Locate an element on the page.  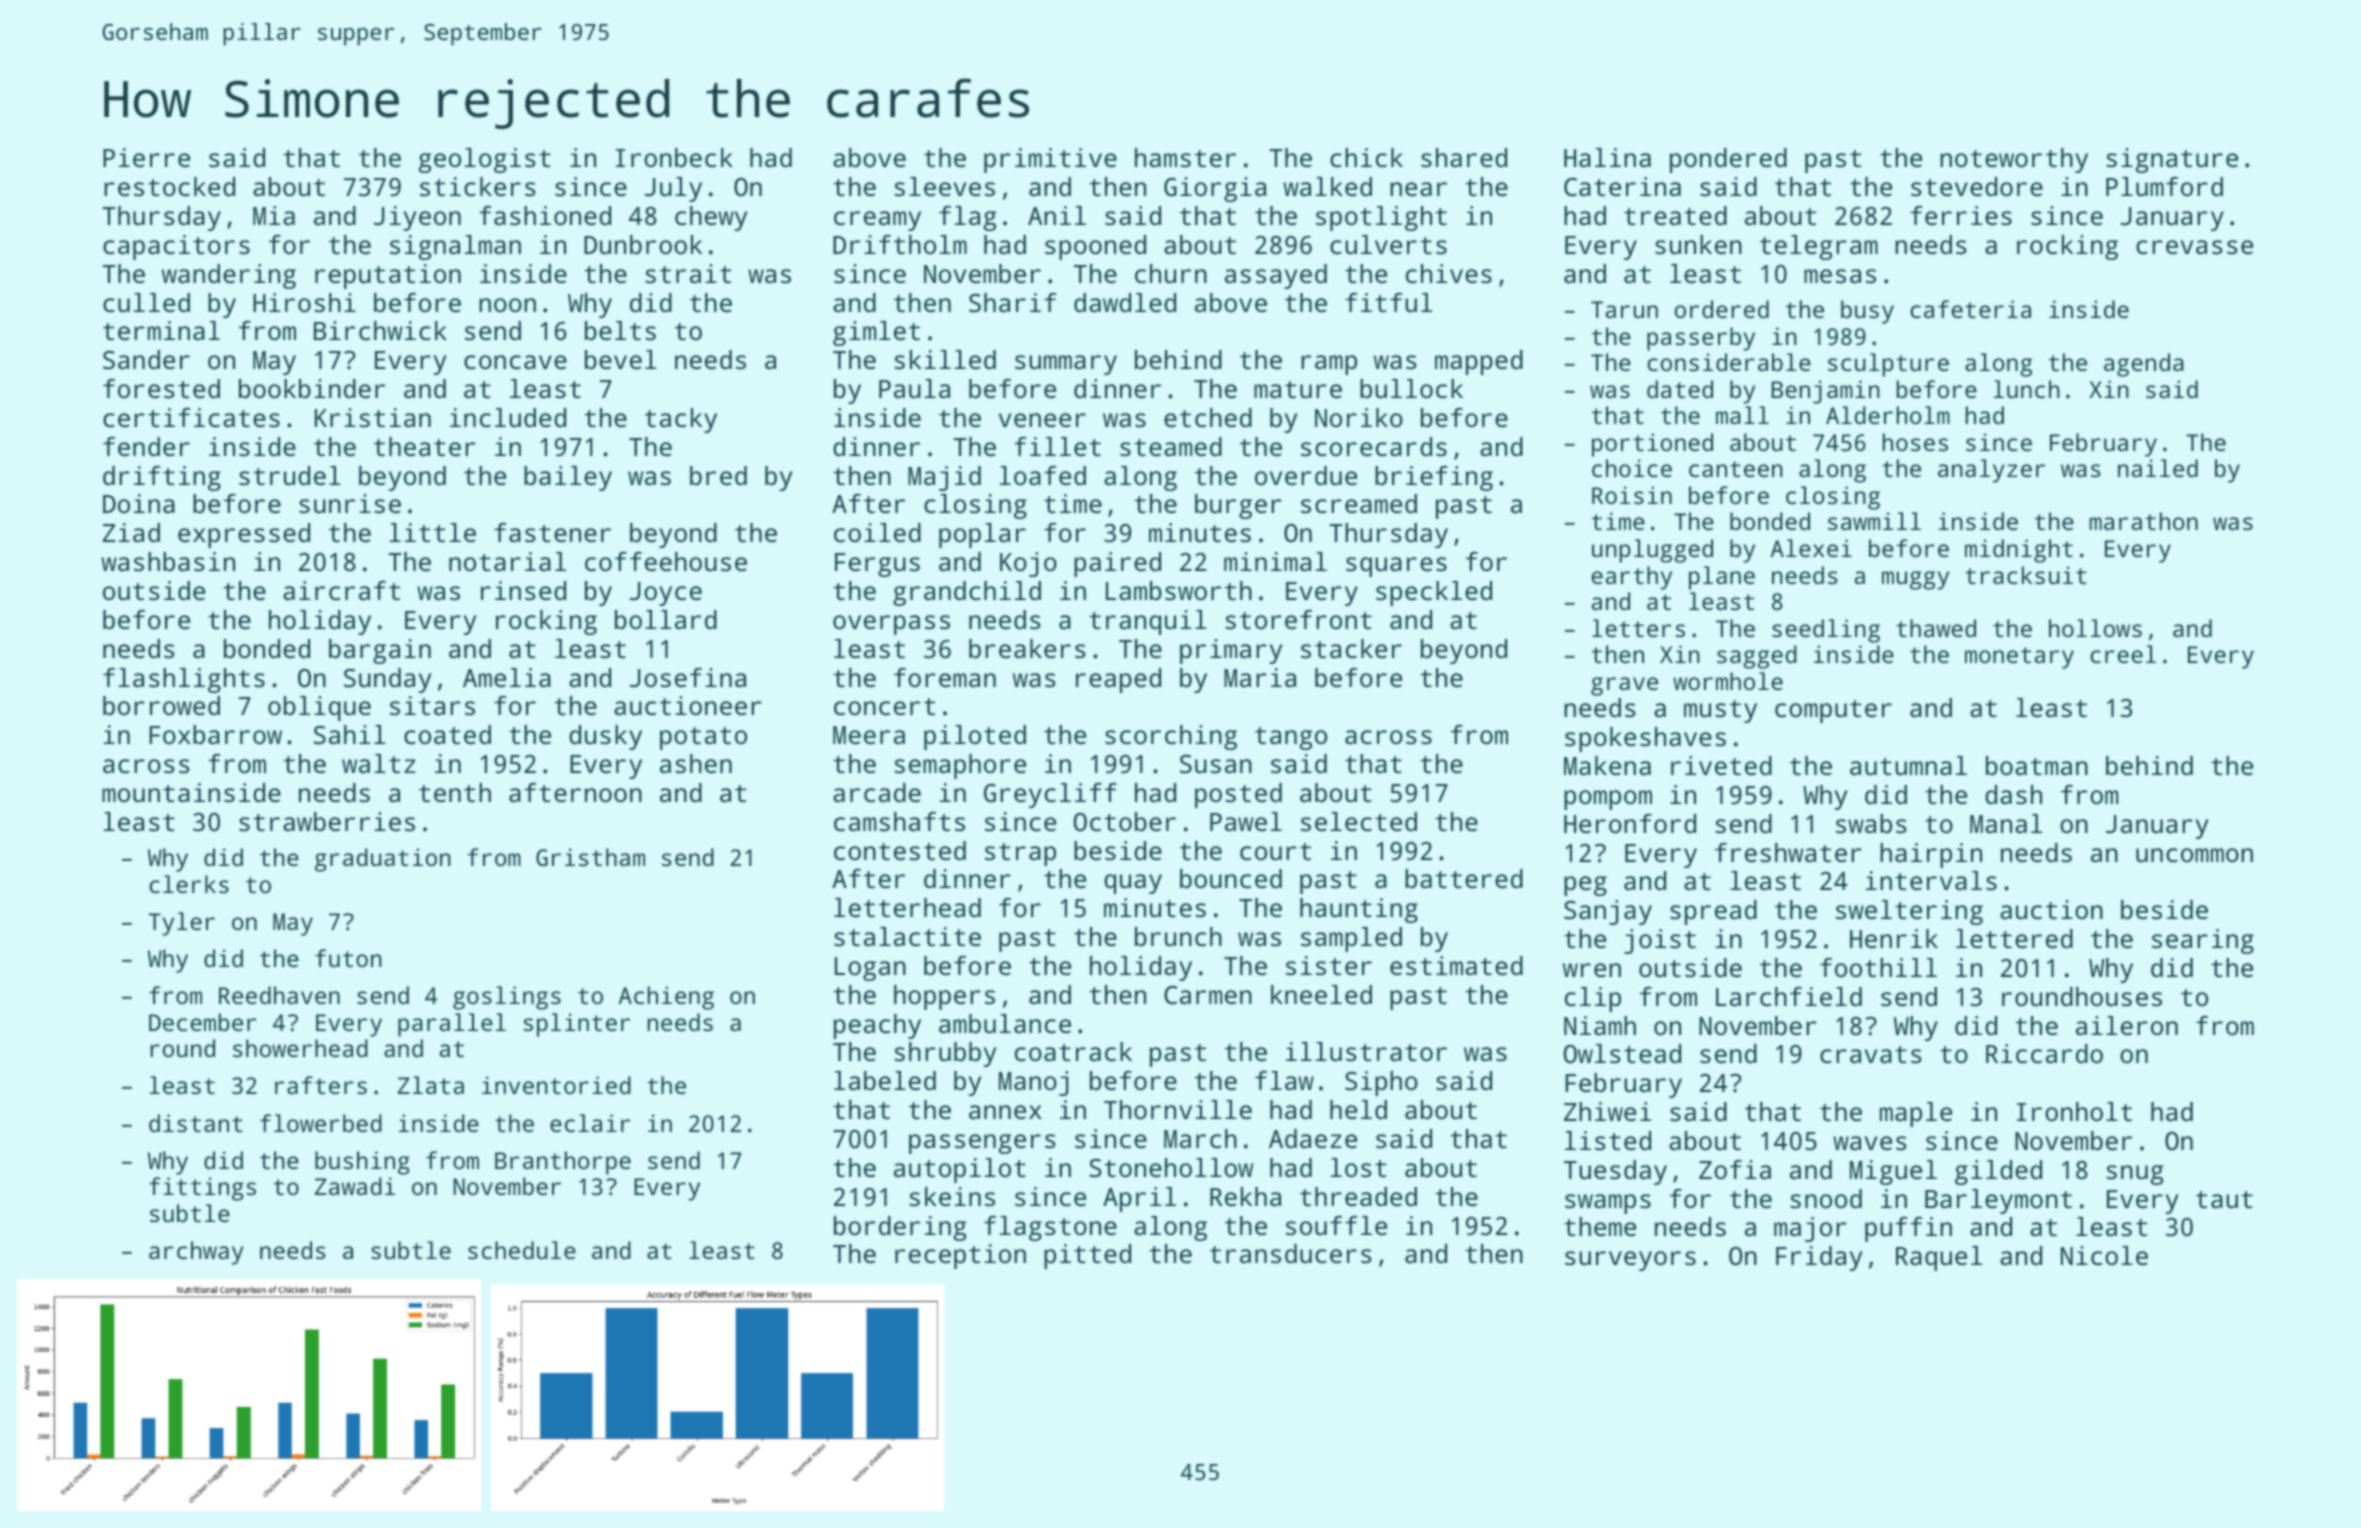
washbasin is located at coordinates (168, 561).
